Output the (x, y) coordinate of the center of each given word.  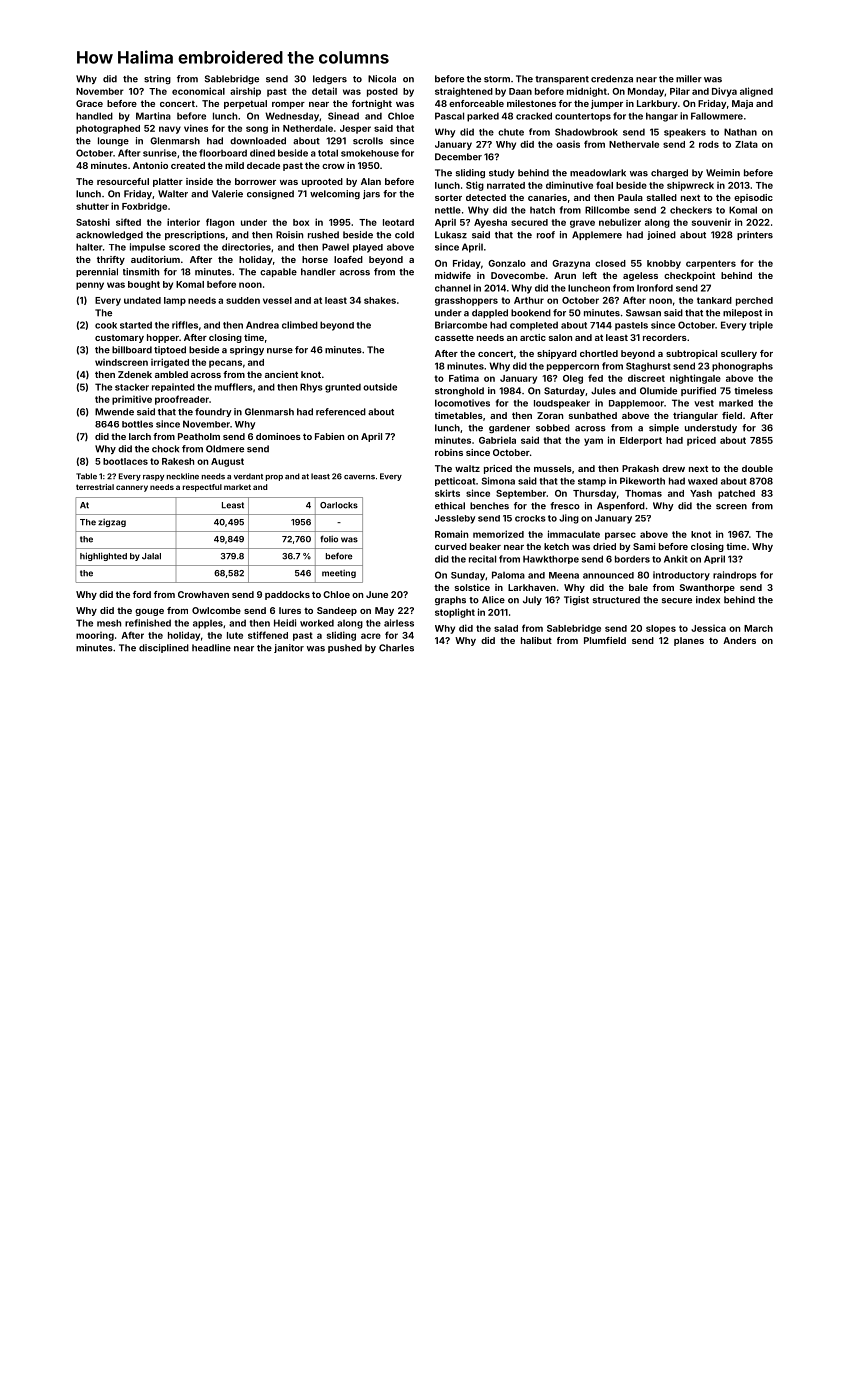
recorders (665, 337)
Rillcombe (607, 210)
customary (119, 339)
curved (451, 546)
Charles (396, 648)
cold (404, 235)
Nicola (382, 79)
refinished (148, 623)
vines (196, 128)
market (237, 487)
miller (689, 79)
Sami (644, 546)
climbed (300, 325)
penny (90, 286)
